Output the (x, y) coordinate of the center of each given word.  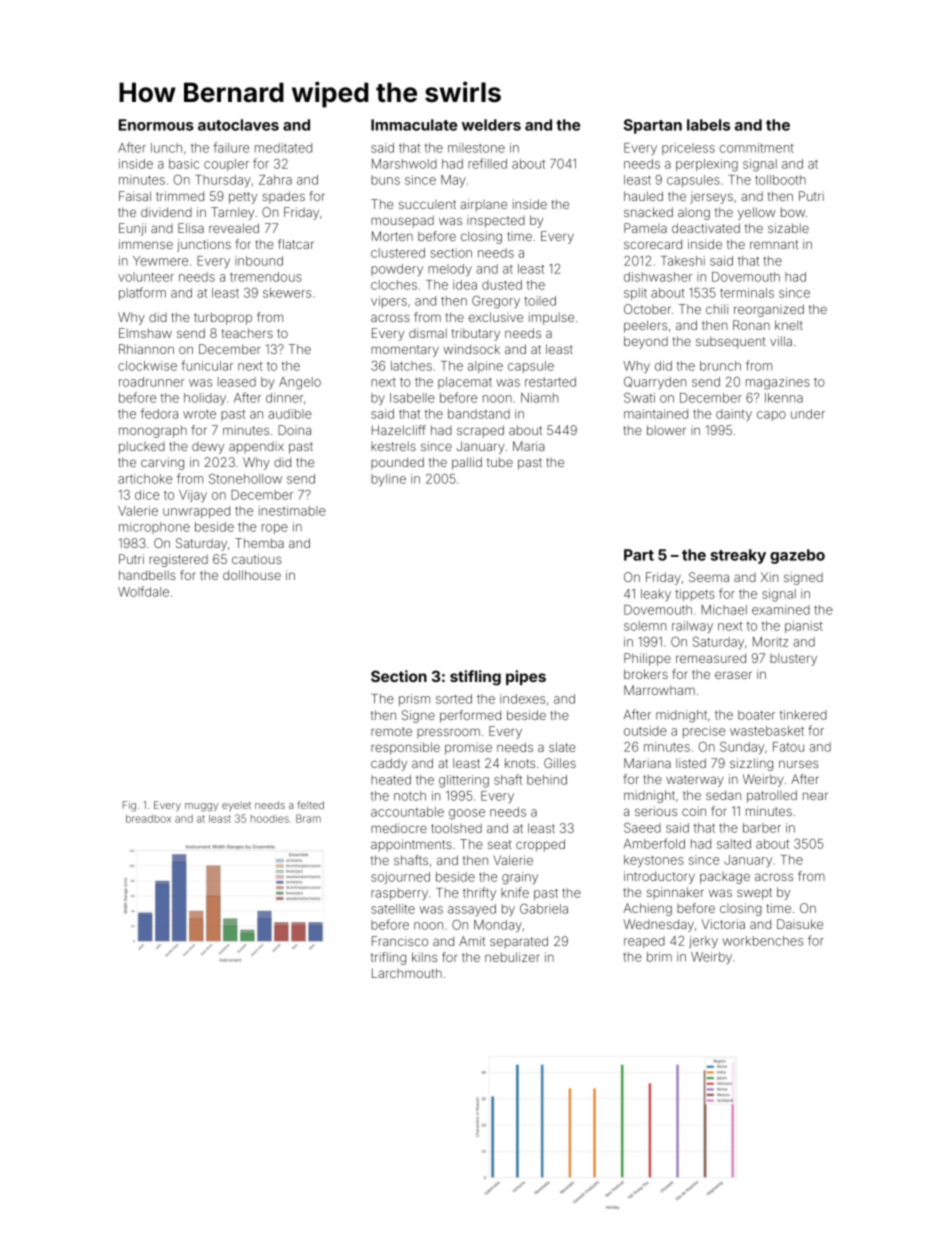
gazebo (797, 556)
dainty (734, 415)
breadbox (148, 819)
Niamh (539, 398)
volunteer (146, 277)
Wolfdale (143, 591)
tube (500, 462)
